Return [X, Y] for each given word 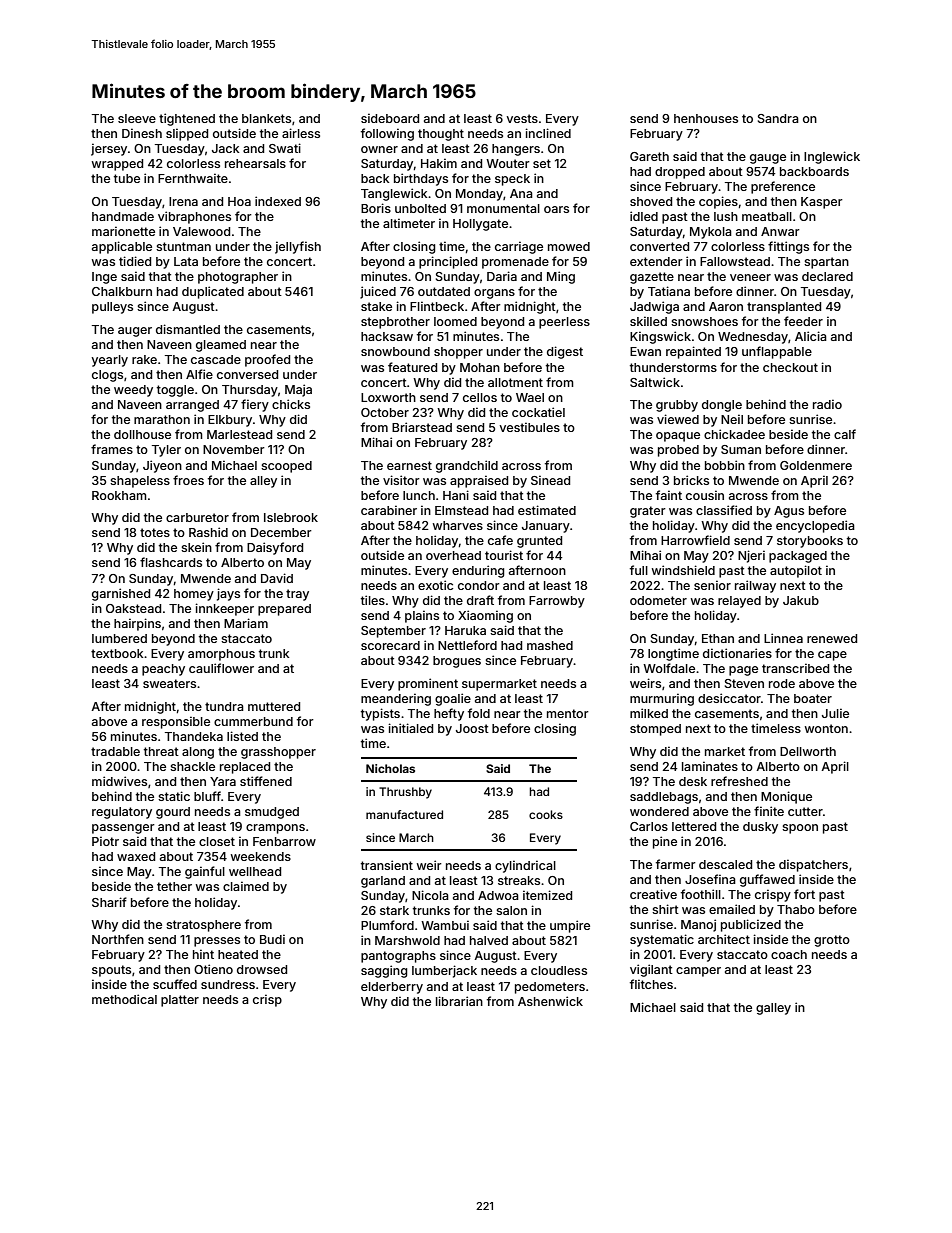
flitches [651, 984]
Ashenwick [550, 1001]
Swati [285, 148]
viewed [678, 419]
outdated [444, 291]
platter [180, 1001]
